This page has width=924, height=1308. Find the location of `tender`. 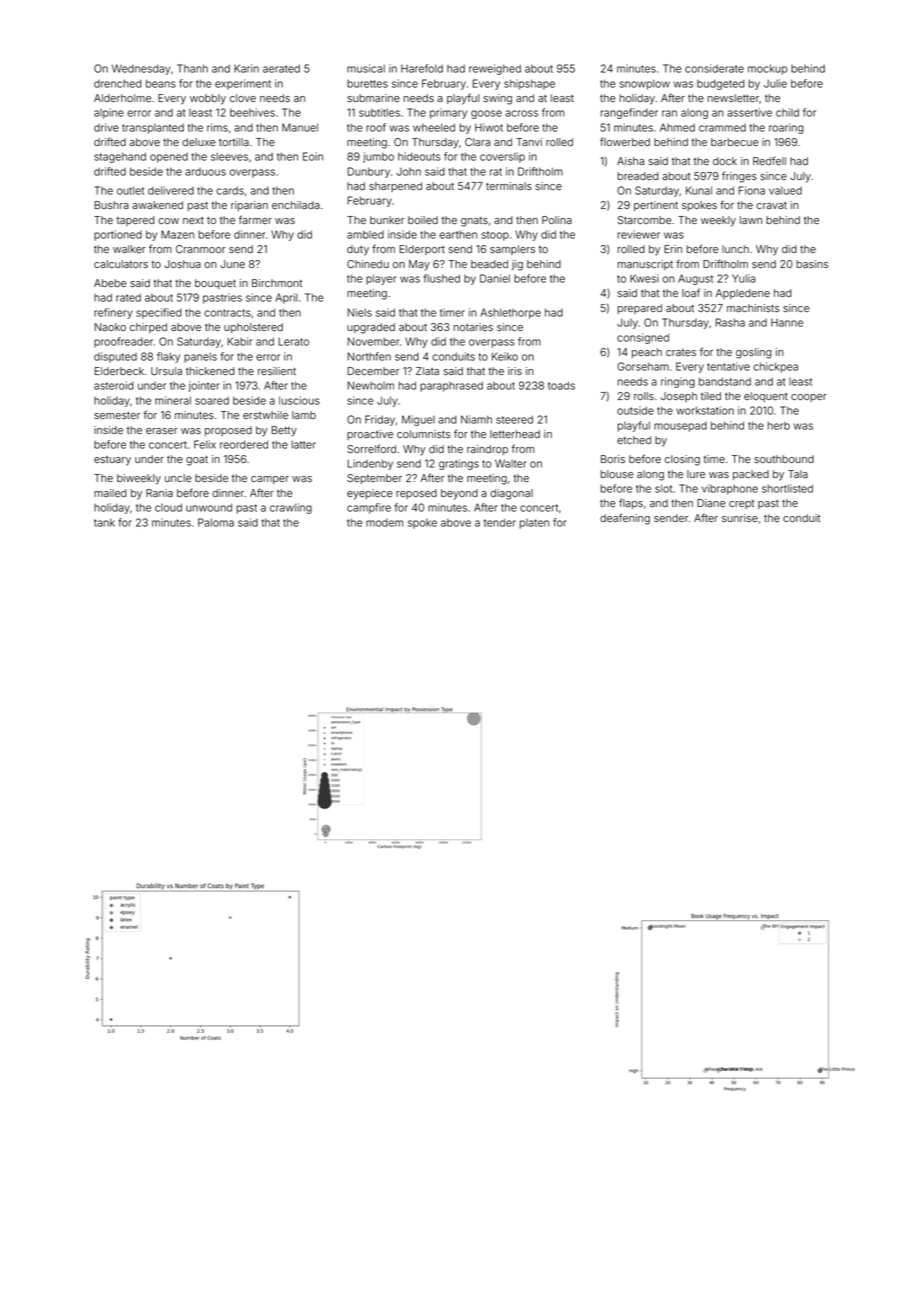

tender is located at coordinates (500, 522).
